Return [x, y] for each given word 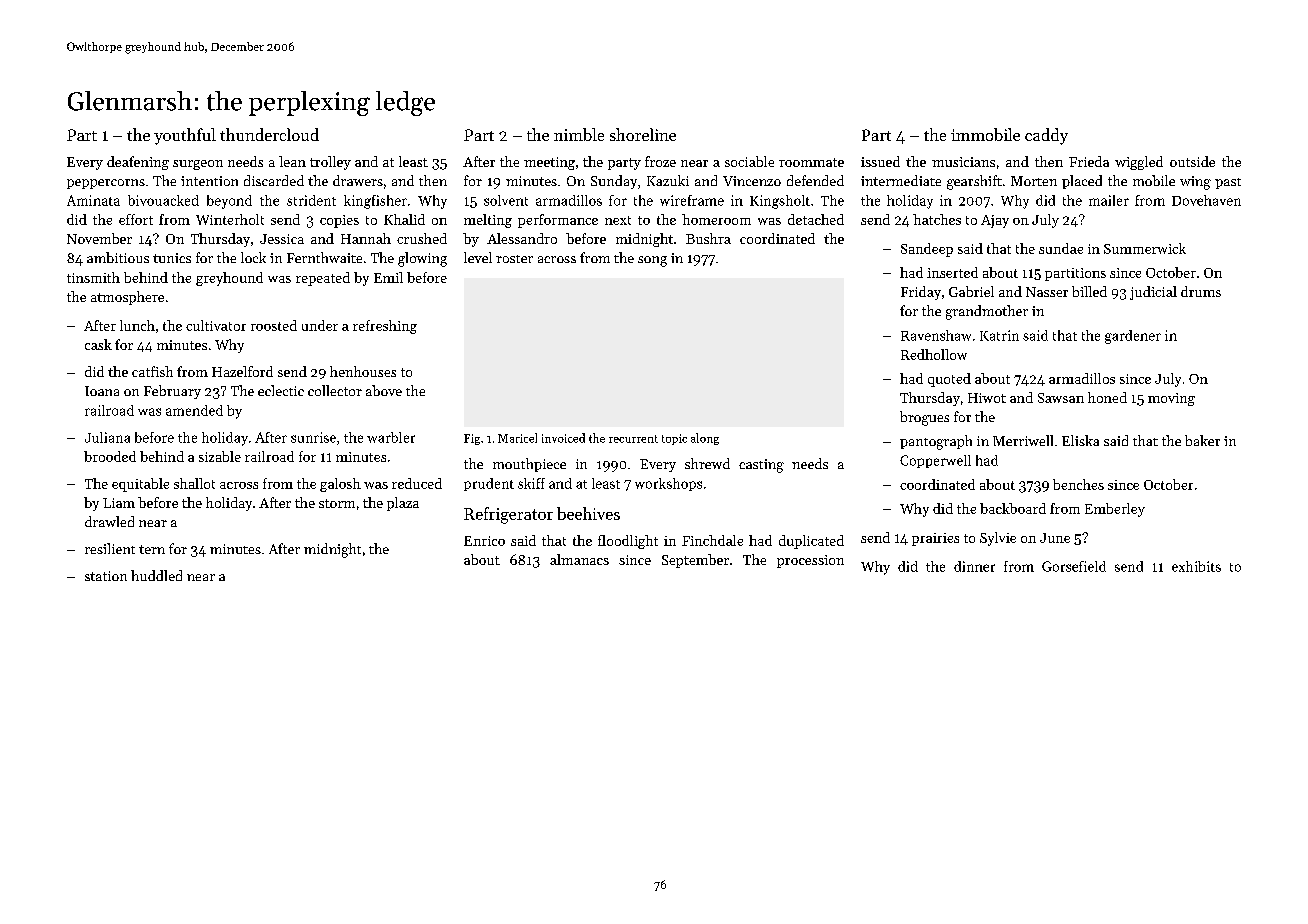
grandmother [987, 312]
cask [98, 344]
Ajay [995, 221]
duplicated [811, 542]
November [99, 238]
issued [880, 161]
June [1055, 538]
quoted [949, 380]
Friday [921, 293]
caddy [1046, 136]
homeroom [716, 219]
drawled [109, 521]
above [384, 390]
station [106, 576]
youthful [185, 136]
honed [1107, 397]
